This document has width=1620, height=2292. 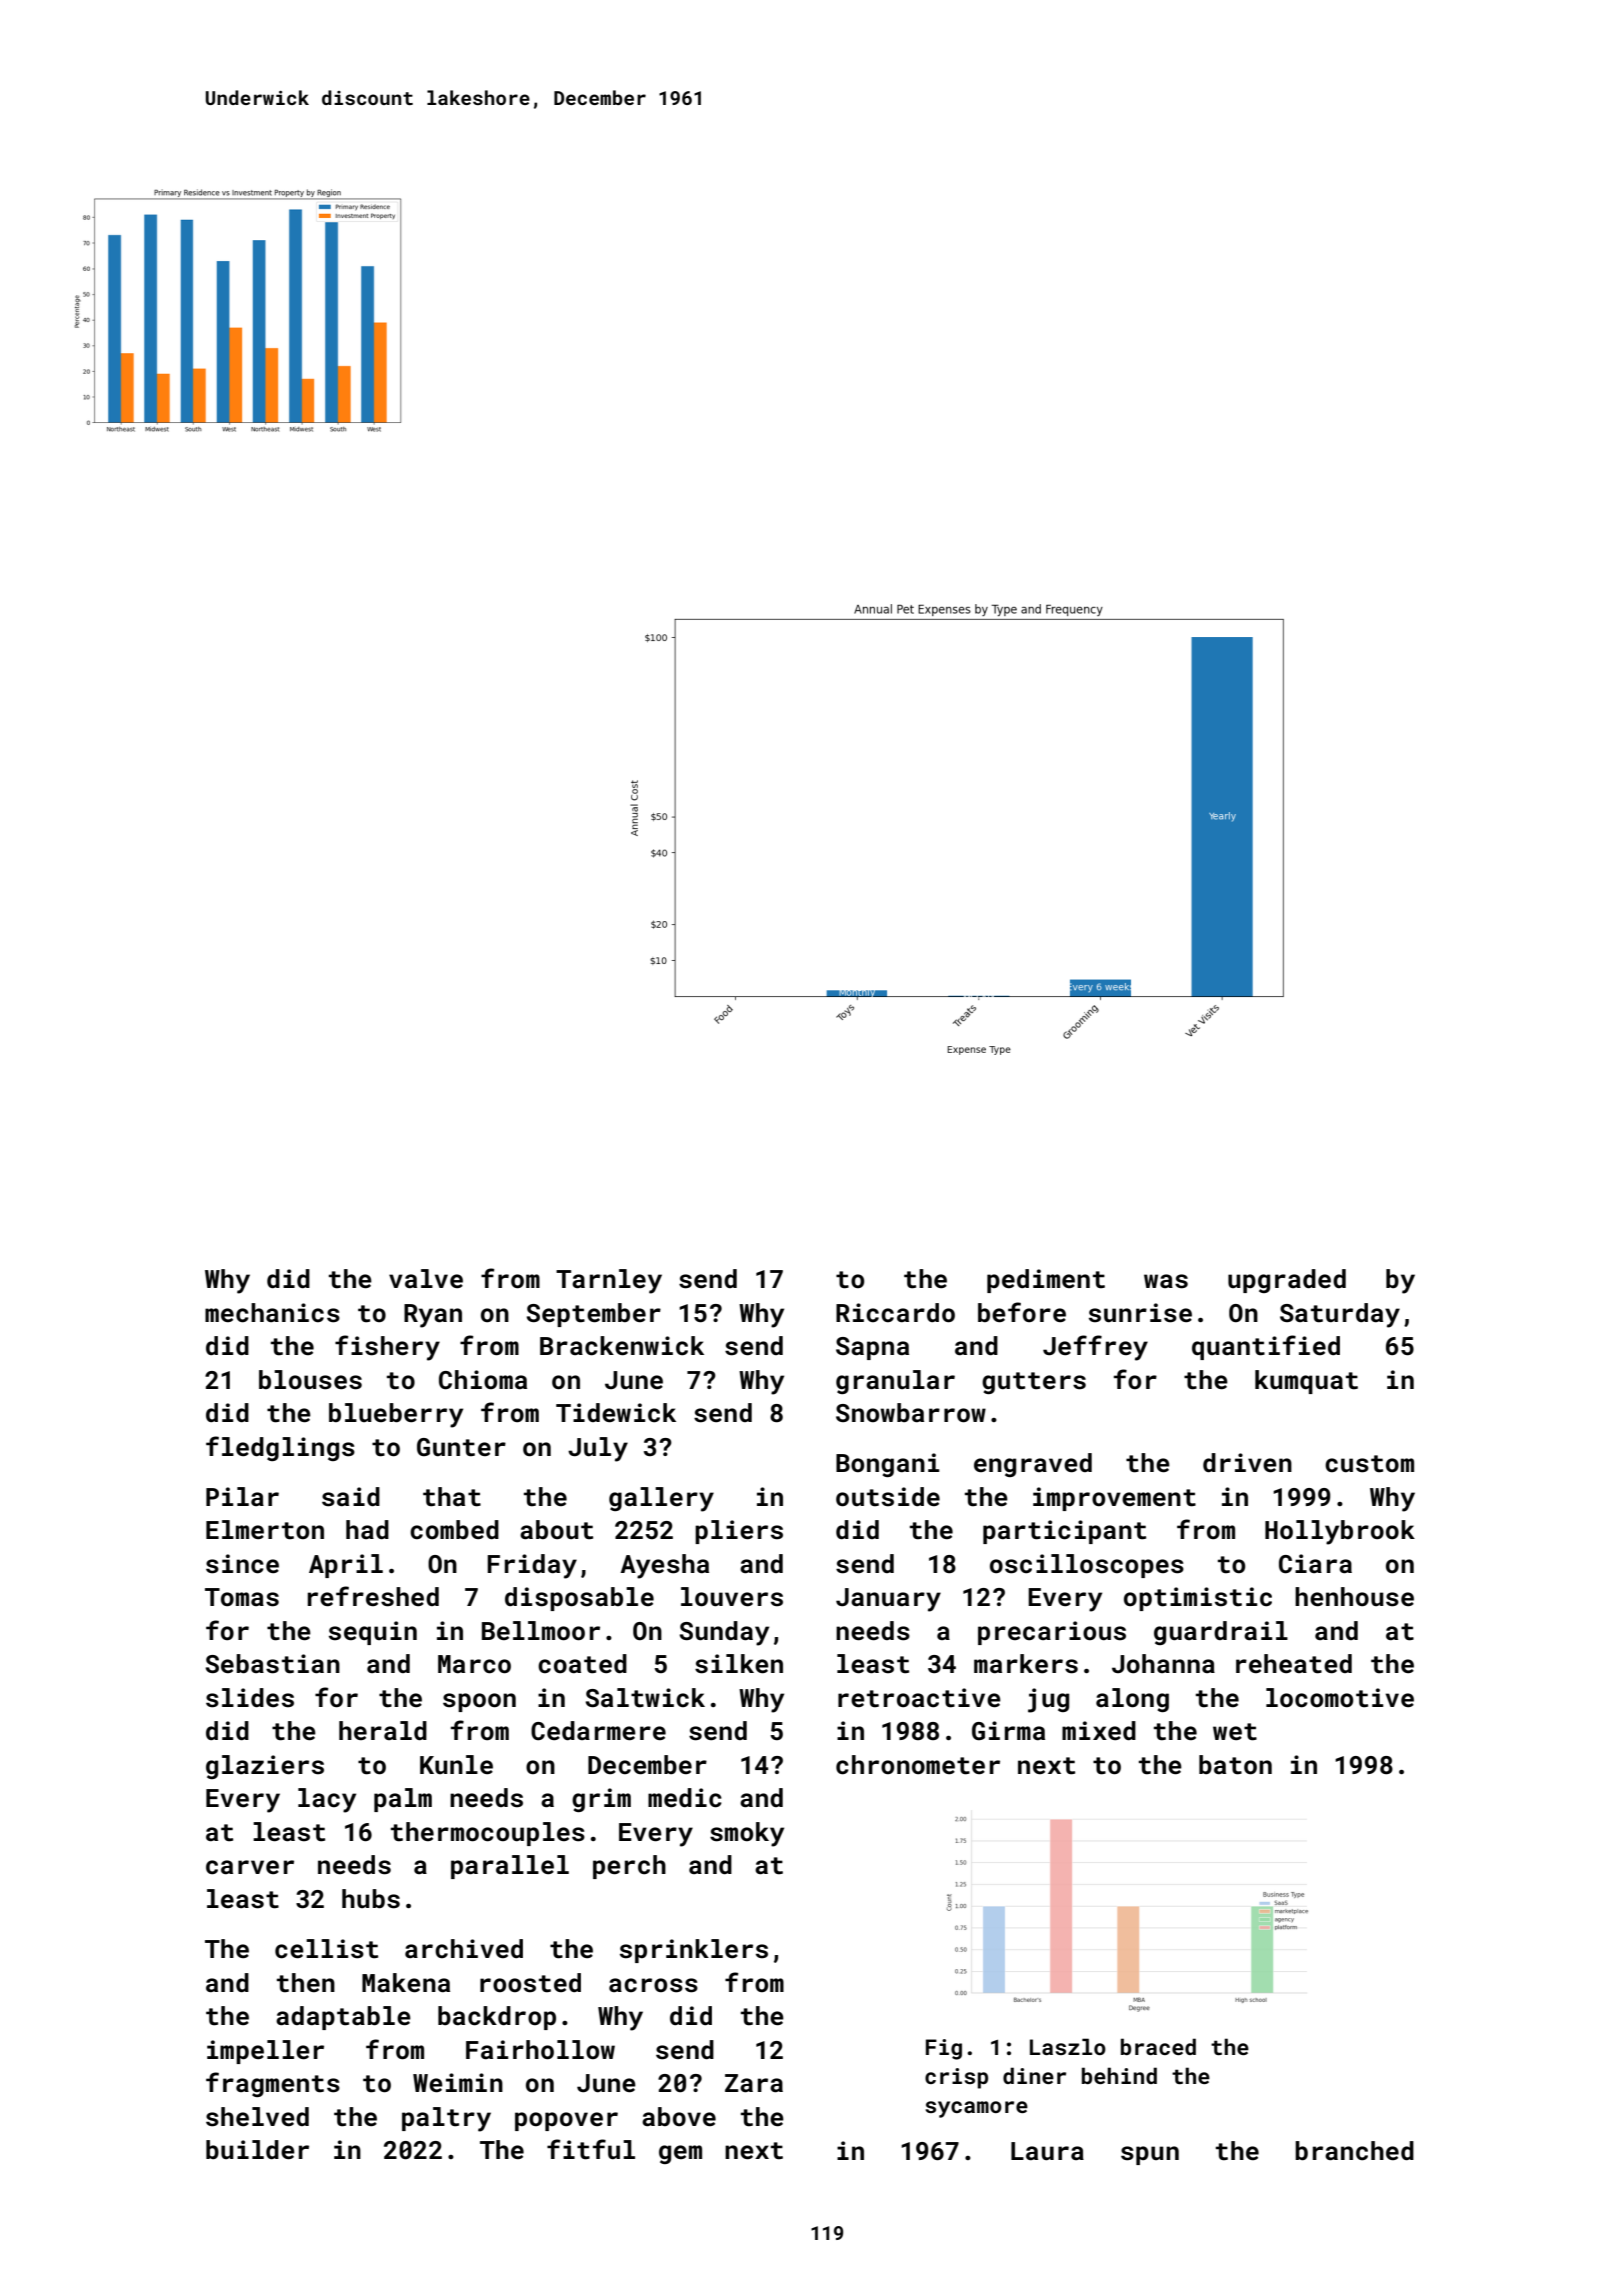 What do you see at coordinates (1235, 1765) in the document?
I see `baton` at bounding box center [1235, 1765].
